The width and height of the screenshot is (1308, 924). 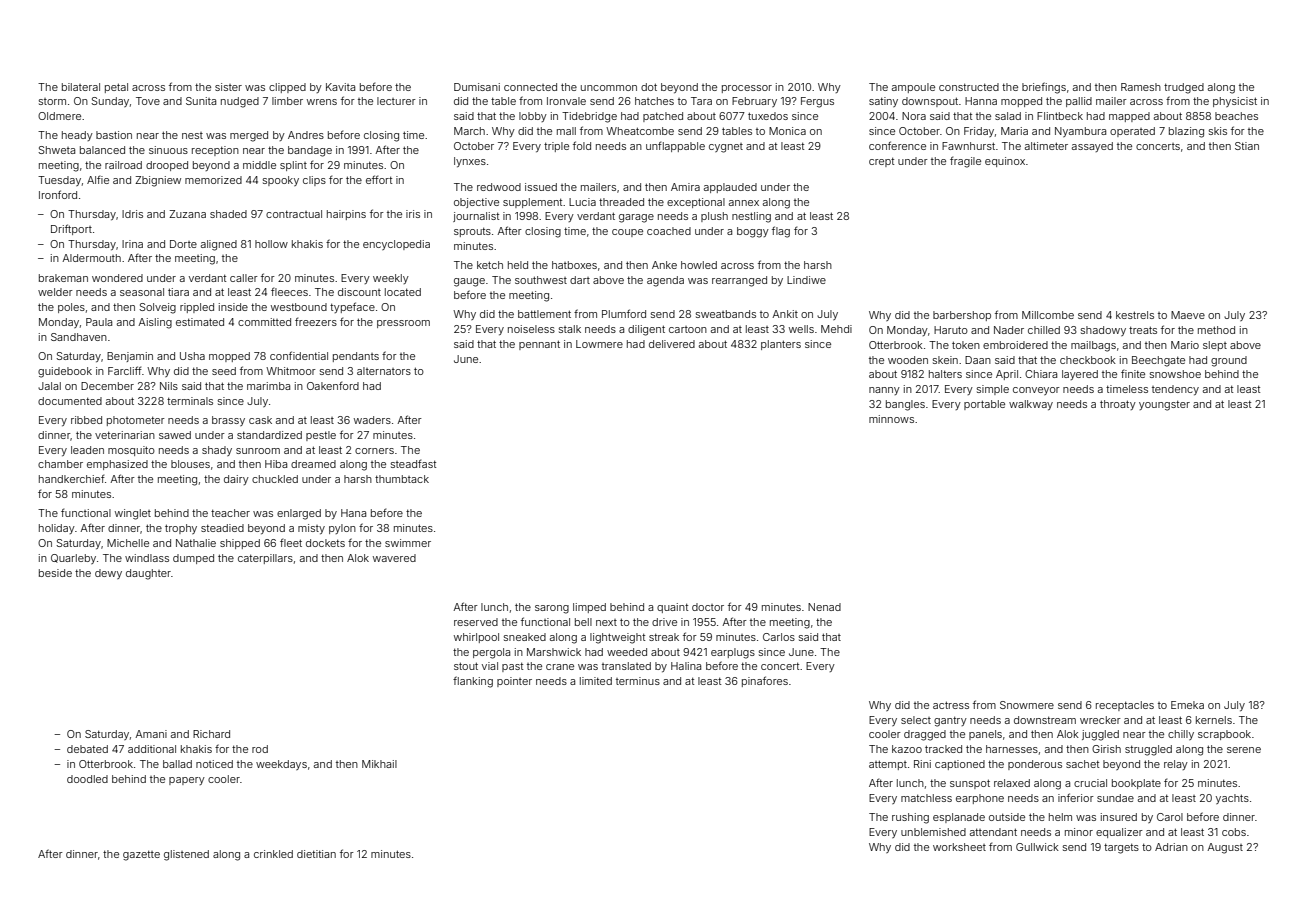 I want to click on reserved, so click(x=476, y=622).
